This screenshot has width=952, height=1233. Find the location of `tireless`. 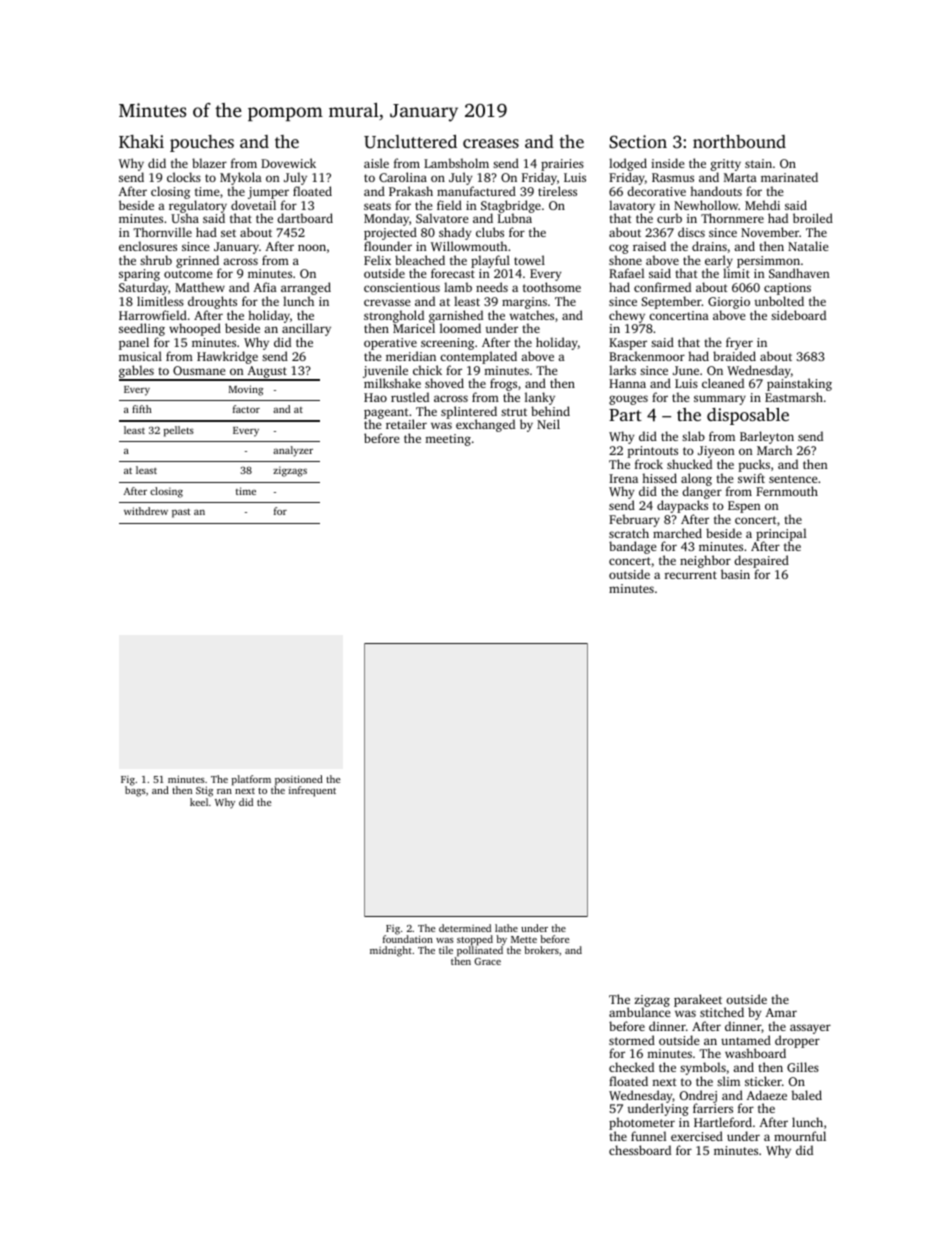

tireless is located at coordinates (557, 191).
